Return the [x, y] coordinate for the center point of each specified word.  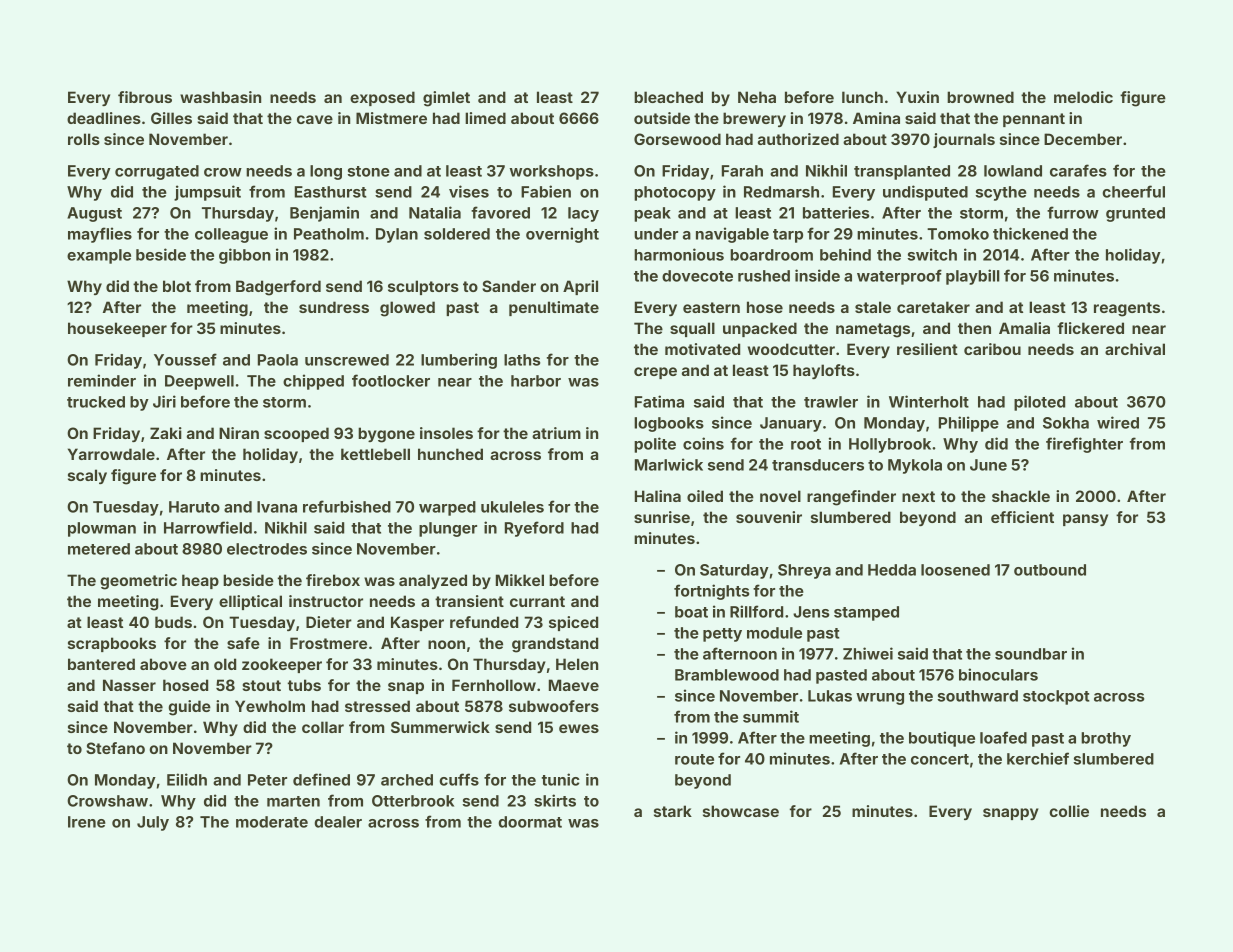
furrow [1073, 212]
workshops [552, 172]
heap [200, 581]
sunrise [662, 517]
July [153, 823]
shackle [1021, 496]
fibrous [145, 97]
